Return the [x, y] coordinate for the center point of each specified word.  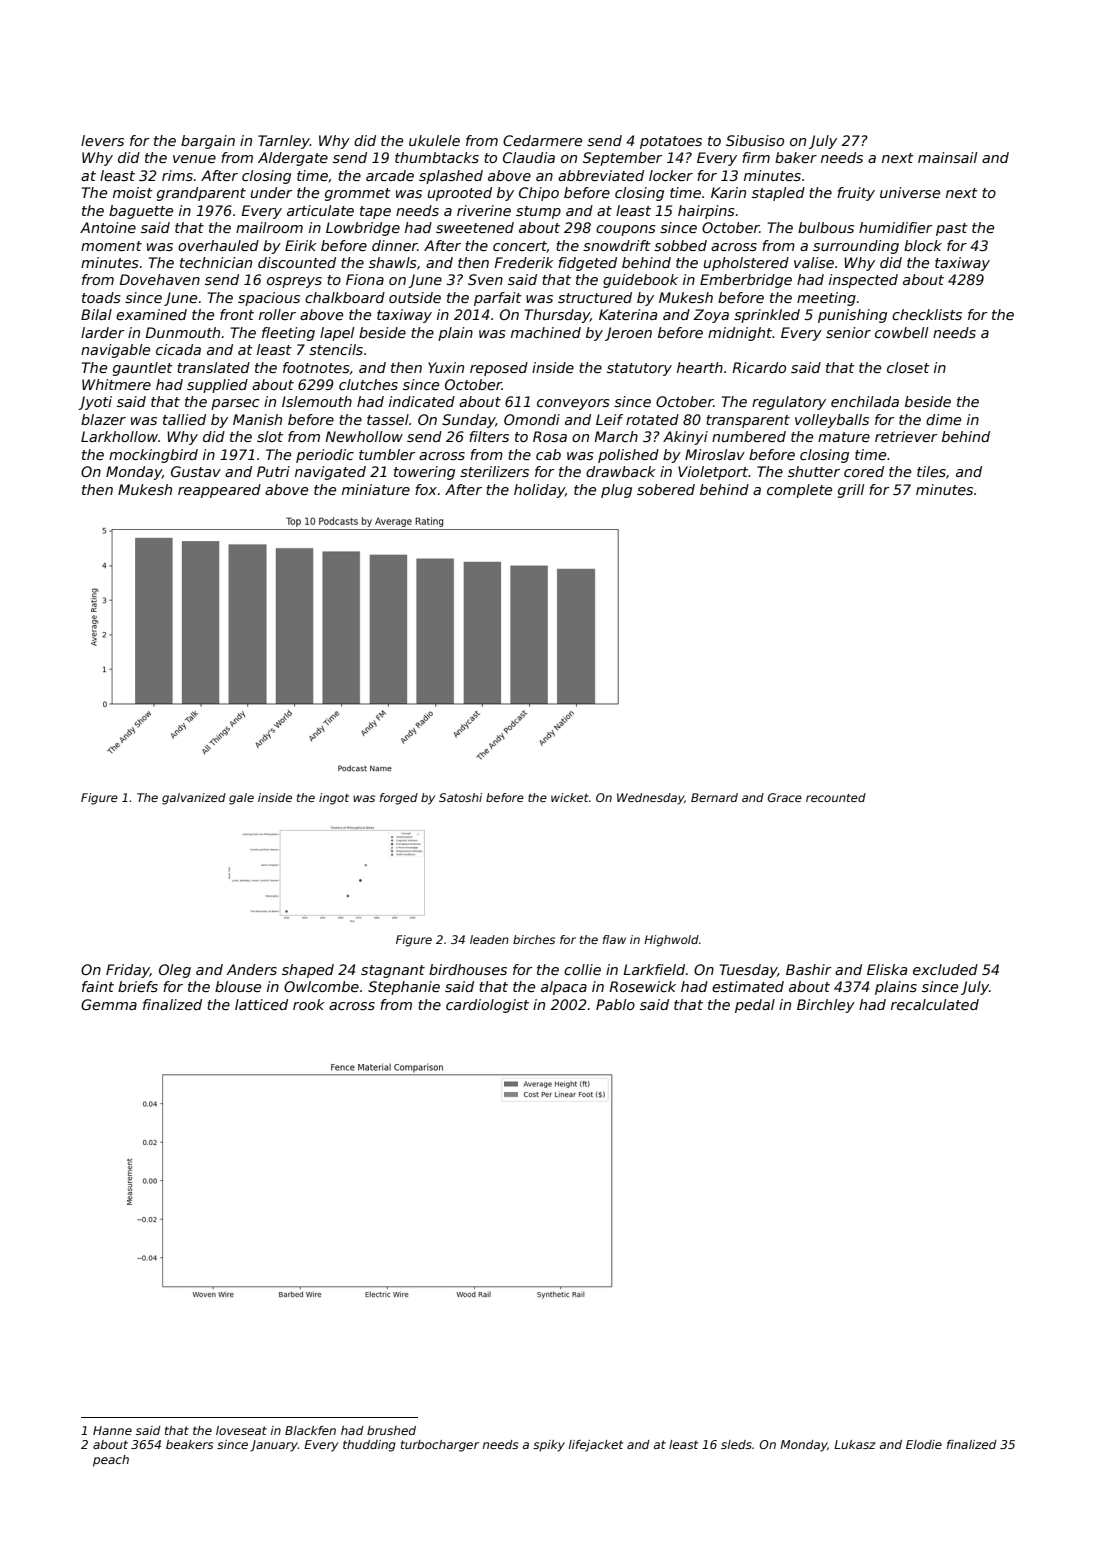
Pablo [615, 1004]
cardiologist [487, 1006]
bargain [208, 142]
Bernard [714, 797]
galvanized [194, 799]
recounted [836, 797]
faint [98, 986]
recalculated [935, 1004]
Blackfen [310, 1430]
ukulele [434, 140]
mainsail [947, 157]
